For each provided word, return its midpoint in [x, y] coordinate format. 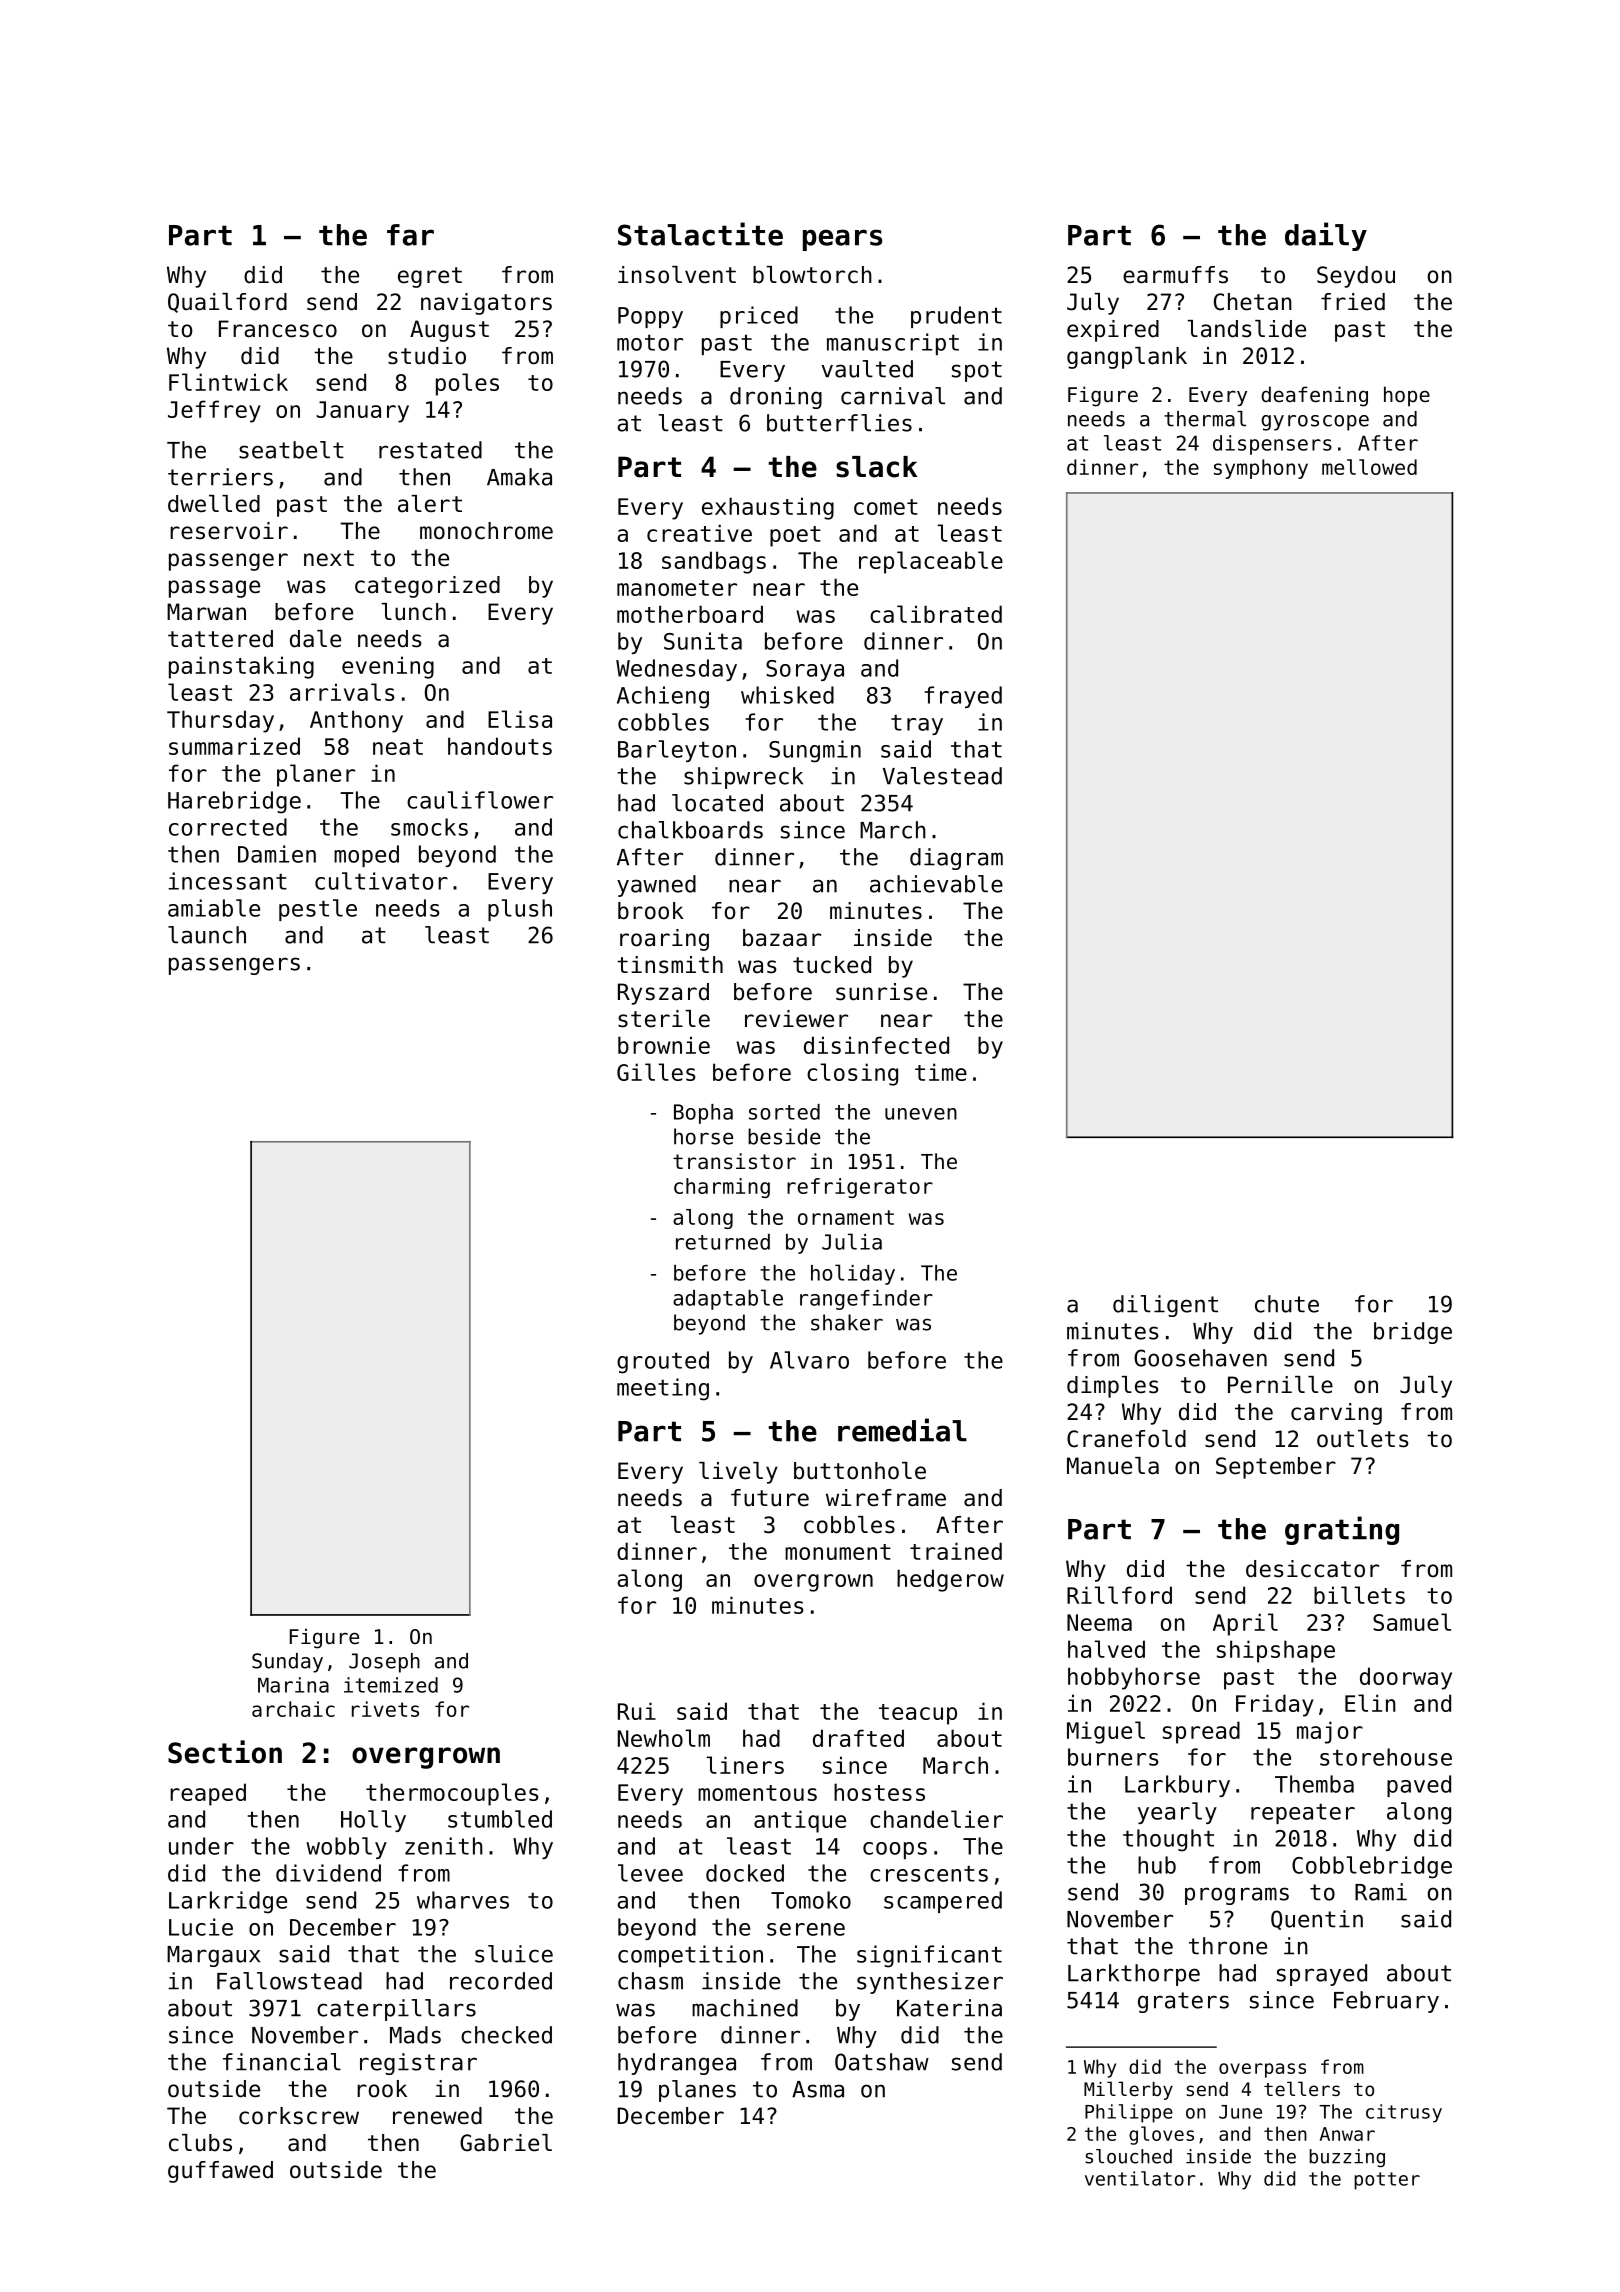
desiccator [1312, 1569]
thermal [1205, 419]
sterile [664, 1019]
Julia [852, 1241]
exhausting [768, 508]
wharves [463, 1900]
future [770, 1498]
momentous [757, 1793]
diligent [1165, 1306]
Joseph [384, 1663]
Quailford [227, 303]
